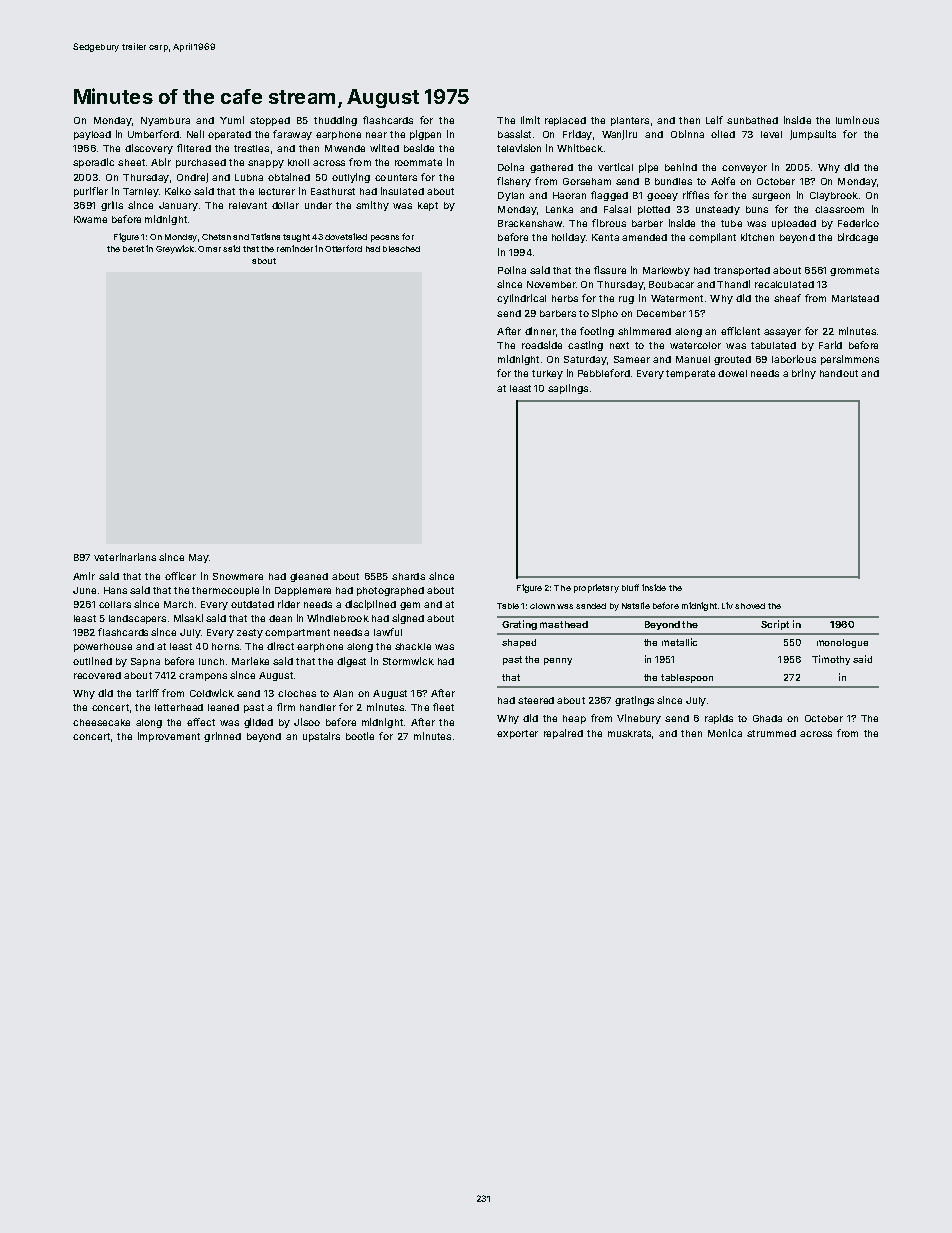 This page has width=952, height=1233. Describe the element at coordinates (813, 135) in the page. I see `jumpsuits` at that location.
